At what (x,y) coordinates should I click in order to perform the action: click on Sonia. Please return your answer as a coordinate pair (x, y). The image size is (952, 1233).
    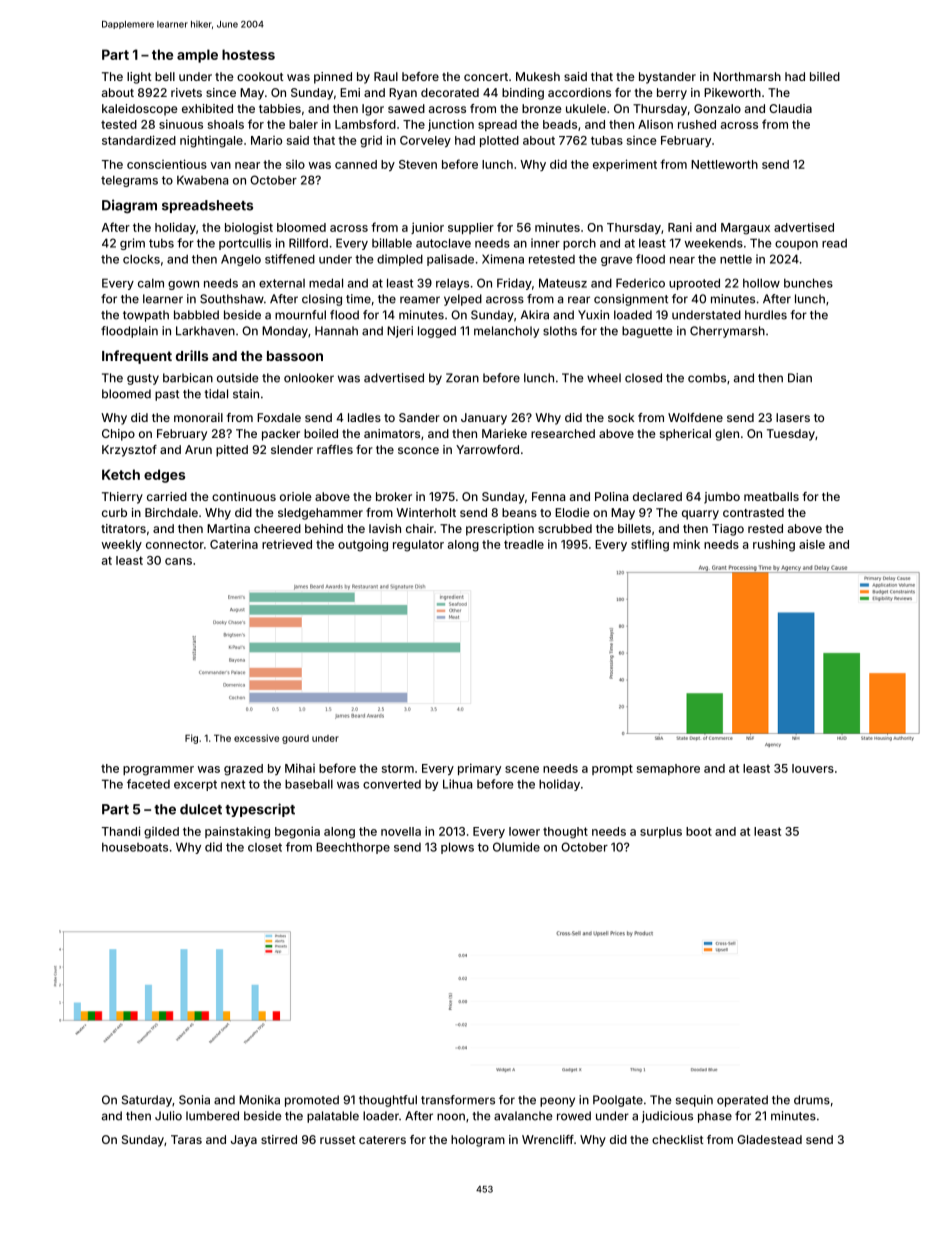
    Looking at the image, I should click on (194, 1100).
